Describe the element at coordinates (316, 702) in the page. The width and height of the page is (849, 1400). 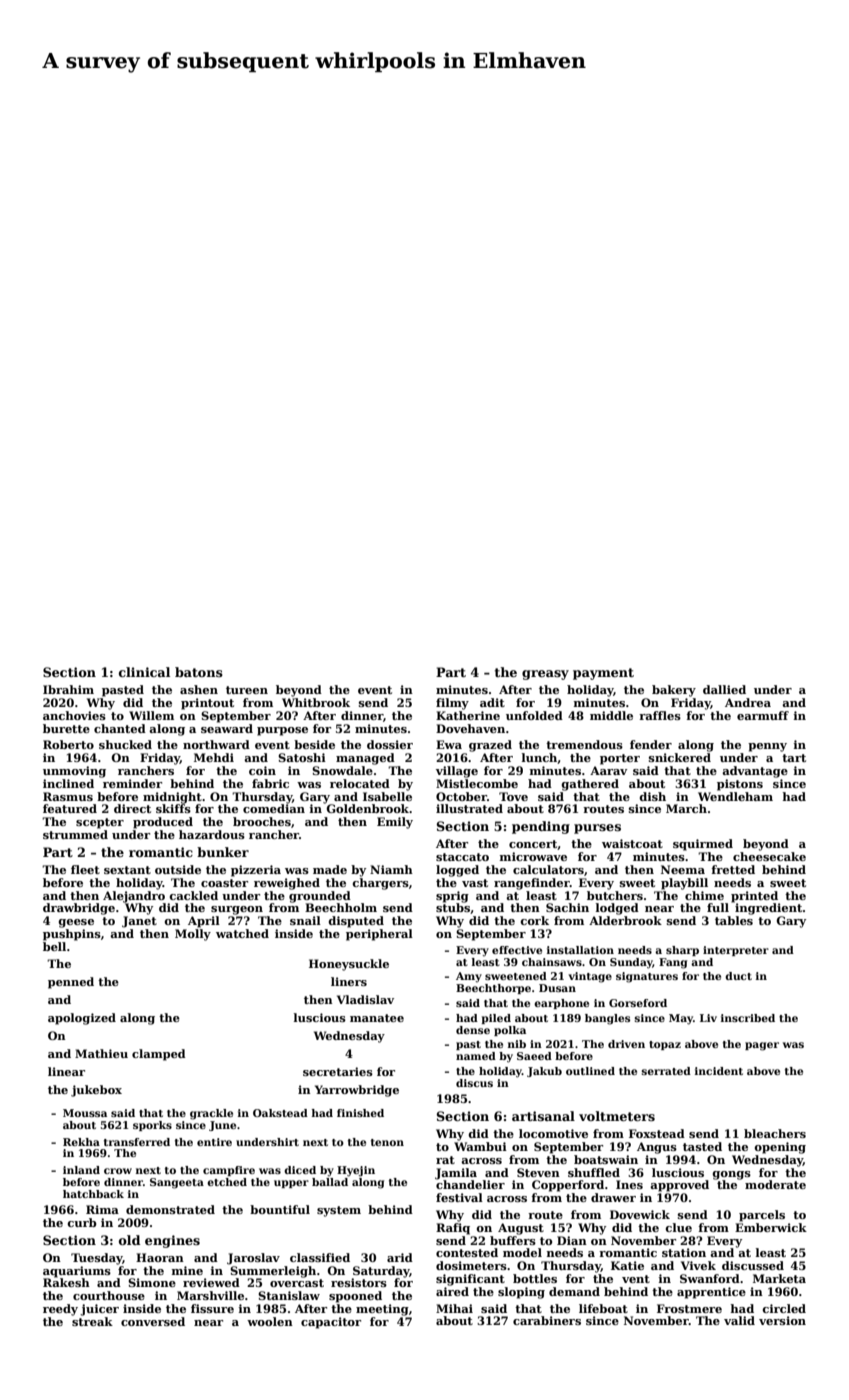
I see `Whitbrook` at that location.
